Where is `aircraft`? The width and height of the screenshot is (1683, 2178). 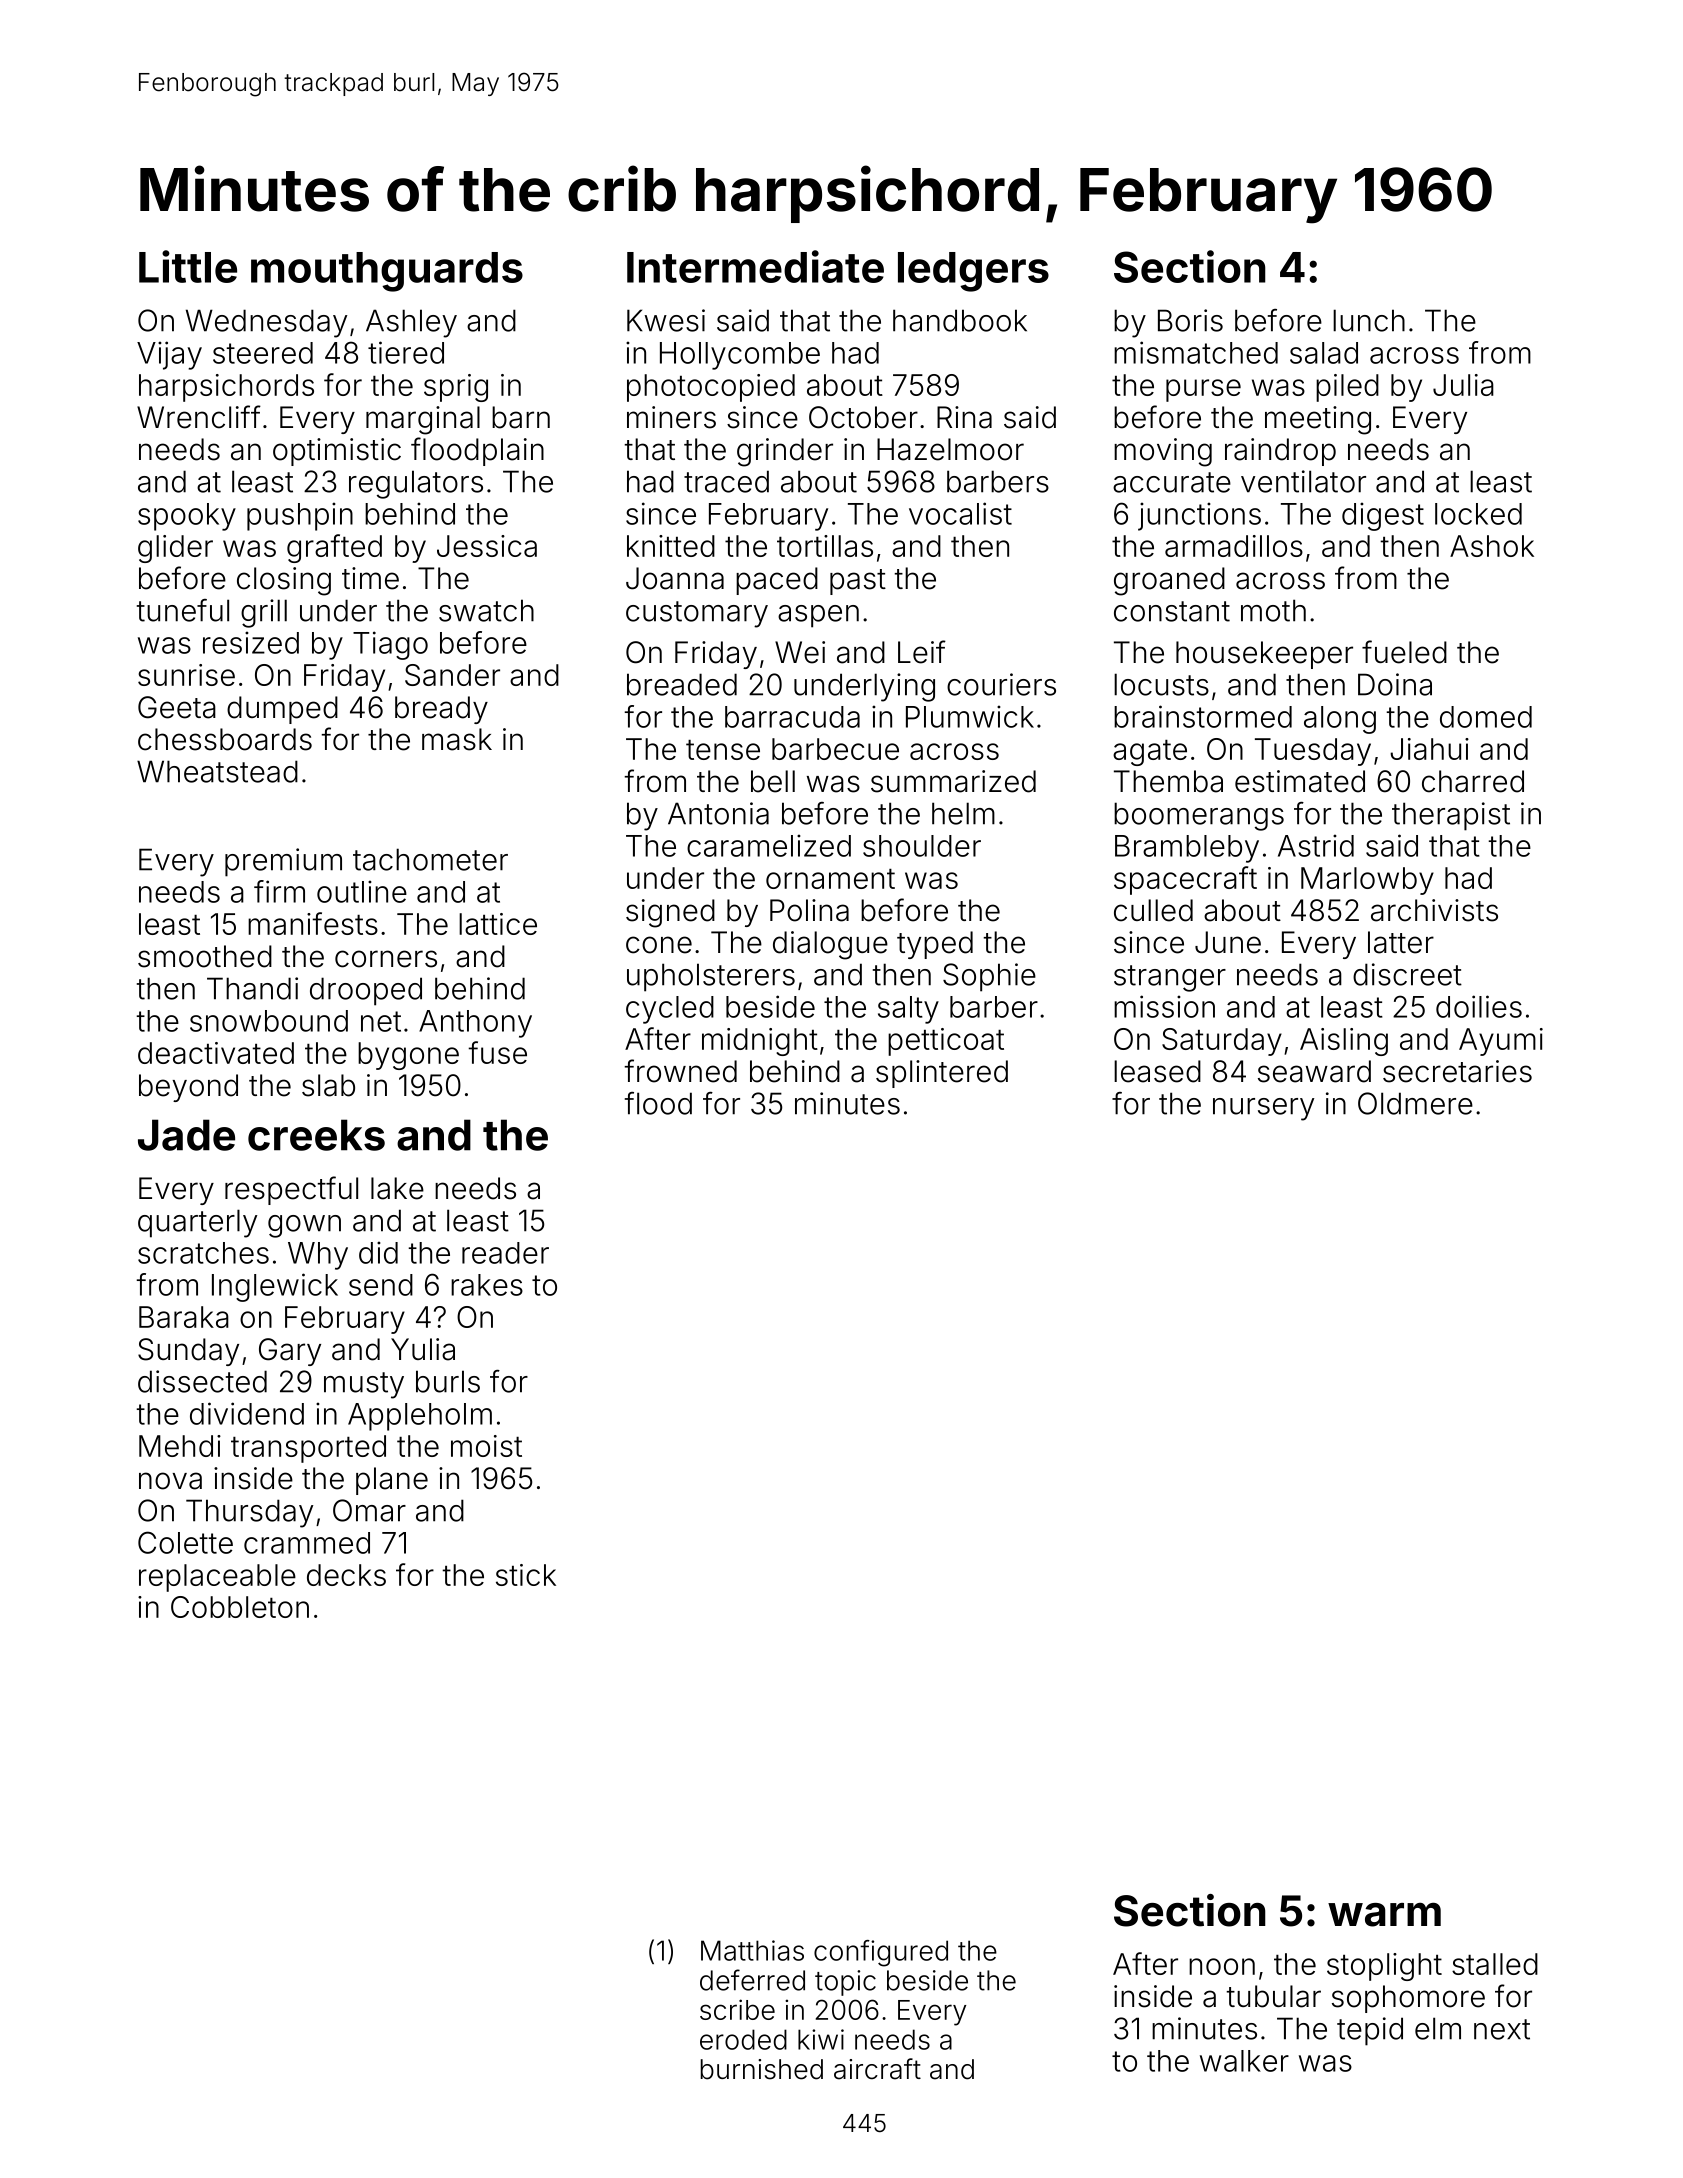 aircraft is located at coordinates (877, 2069).
